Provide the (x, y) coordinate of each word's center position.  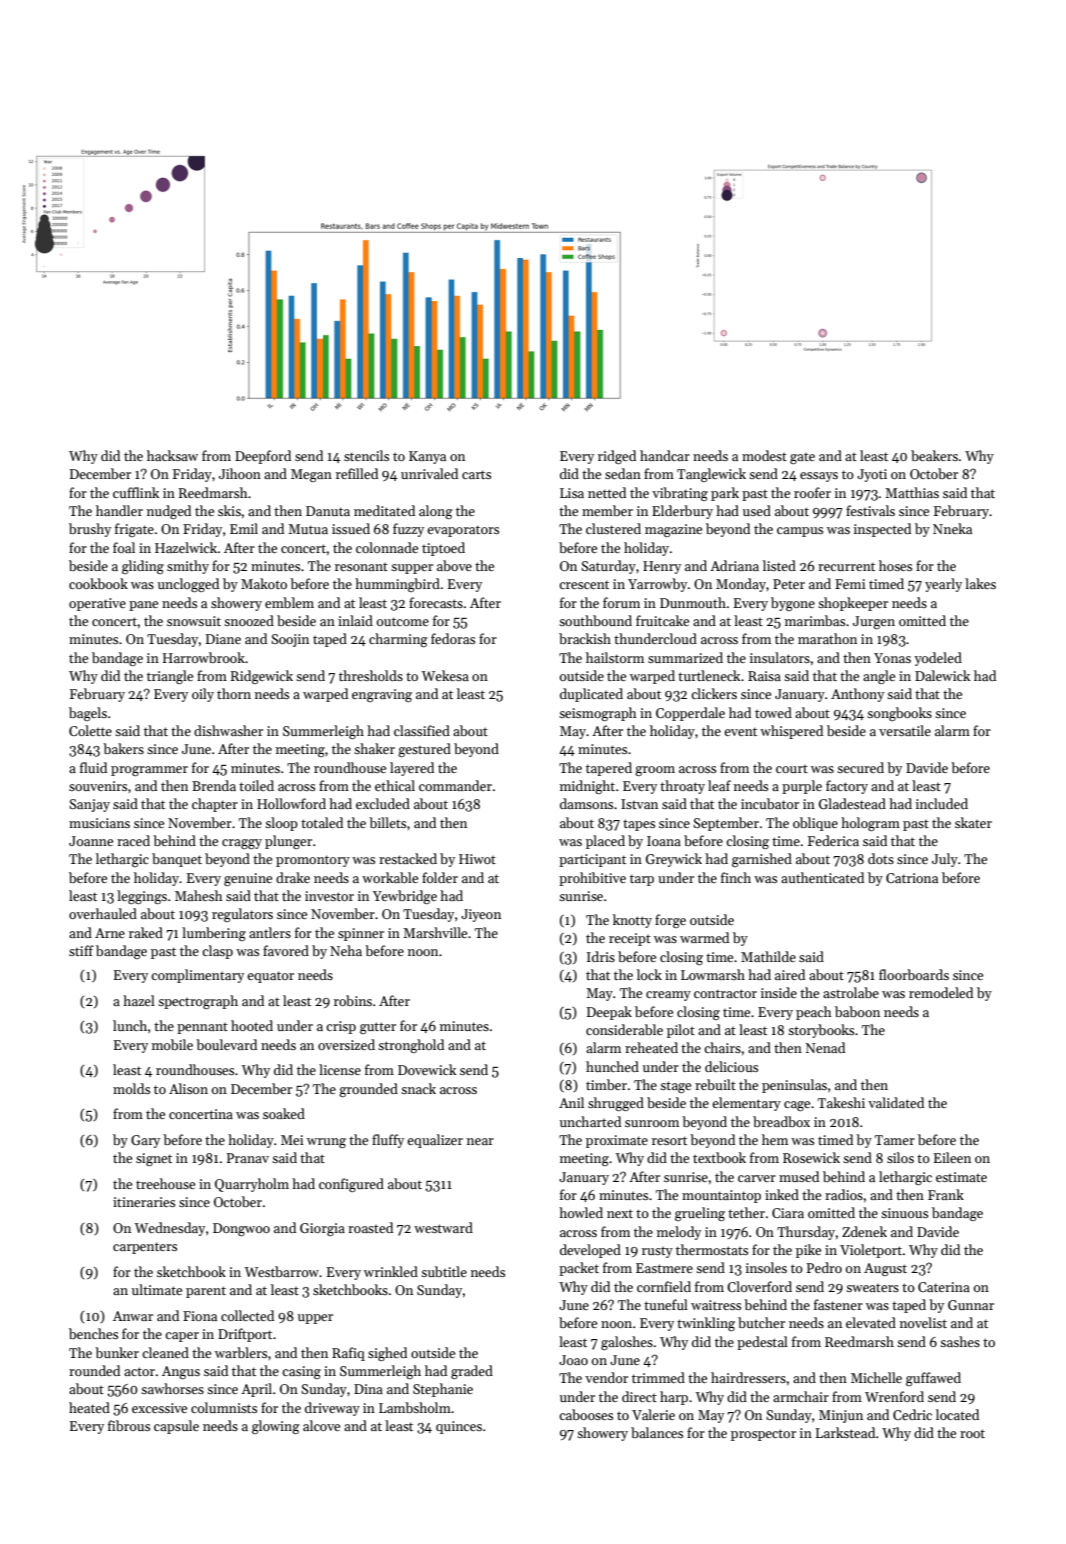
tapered (609, 769)
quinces (459, 1427)
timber (606, 1084)
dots (881, 858)
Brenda (214, 785)
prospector (763, 1435)
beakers (934, 455)
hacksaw (172, 455)
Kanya (427, 457)
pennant (202, 1028)
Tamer (895, 1140)
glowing (276, 1427)
